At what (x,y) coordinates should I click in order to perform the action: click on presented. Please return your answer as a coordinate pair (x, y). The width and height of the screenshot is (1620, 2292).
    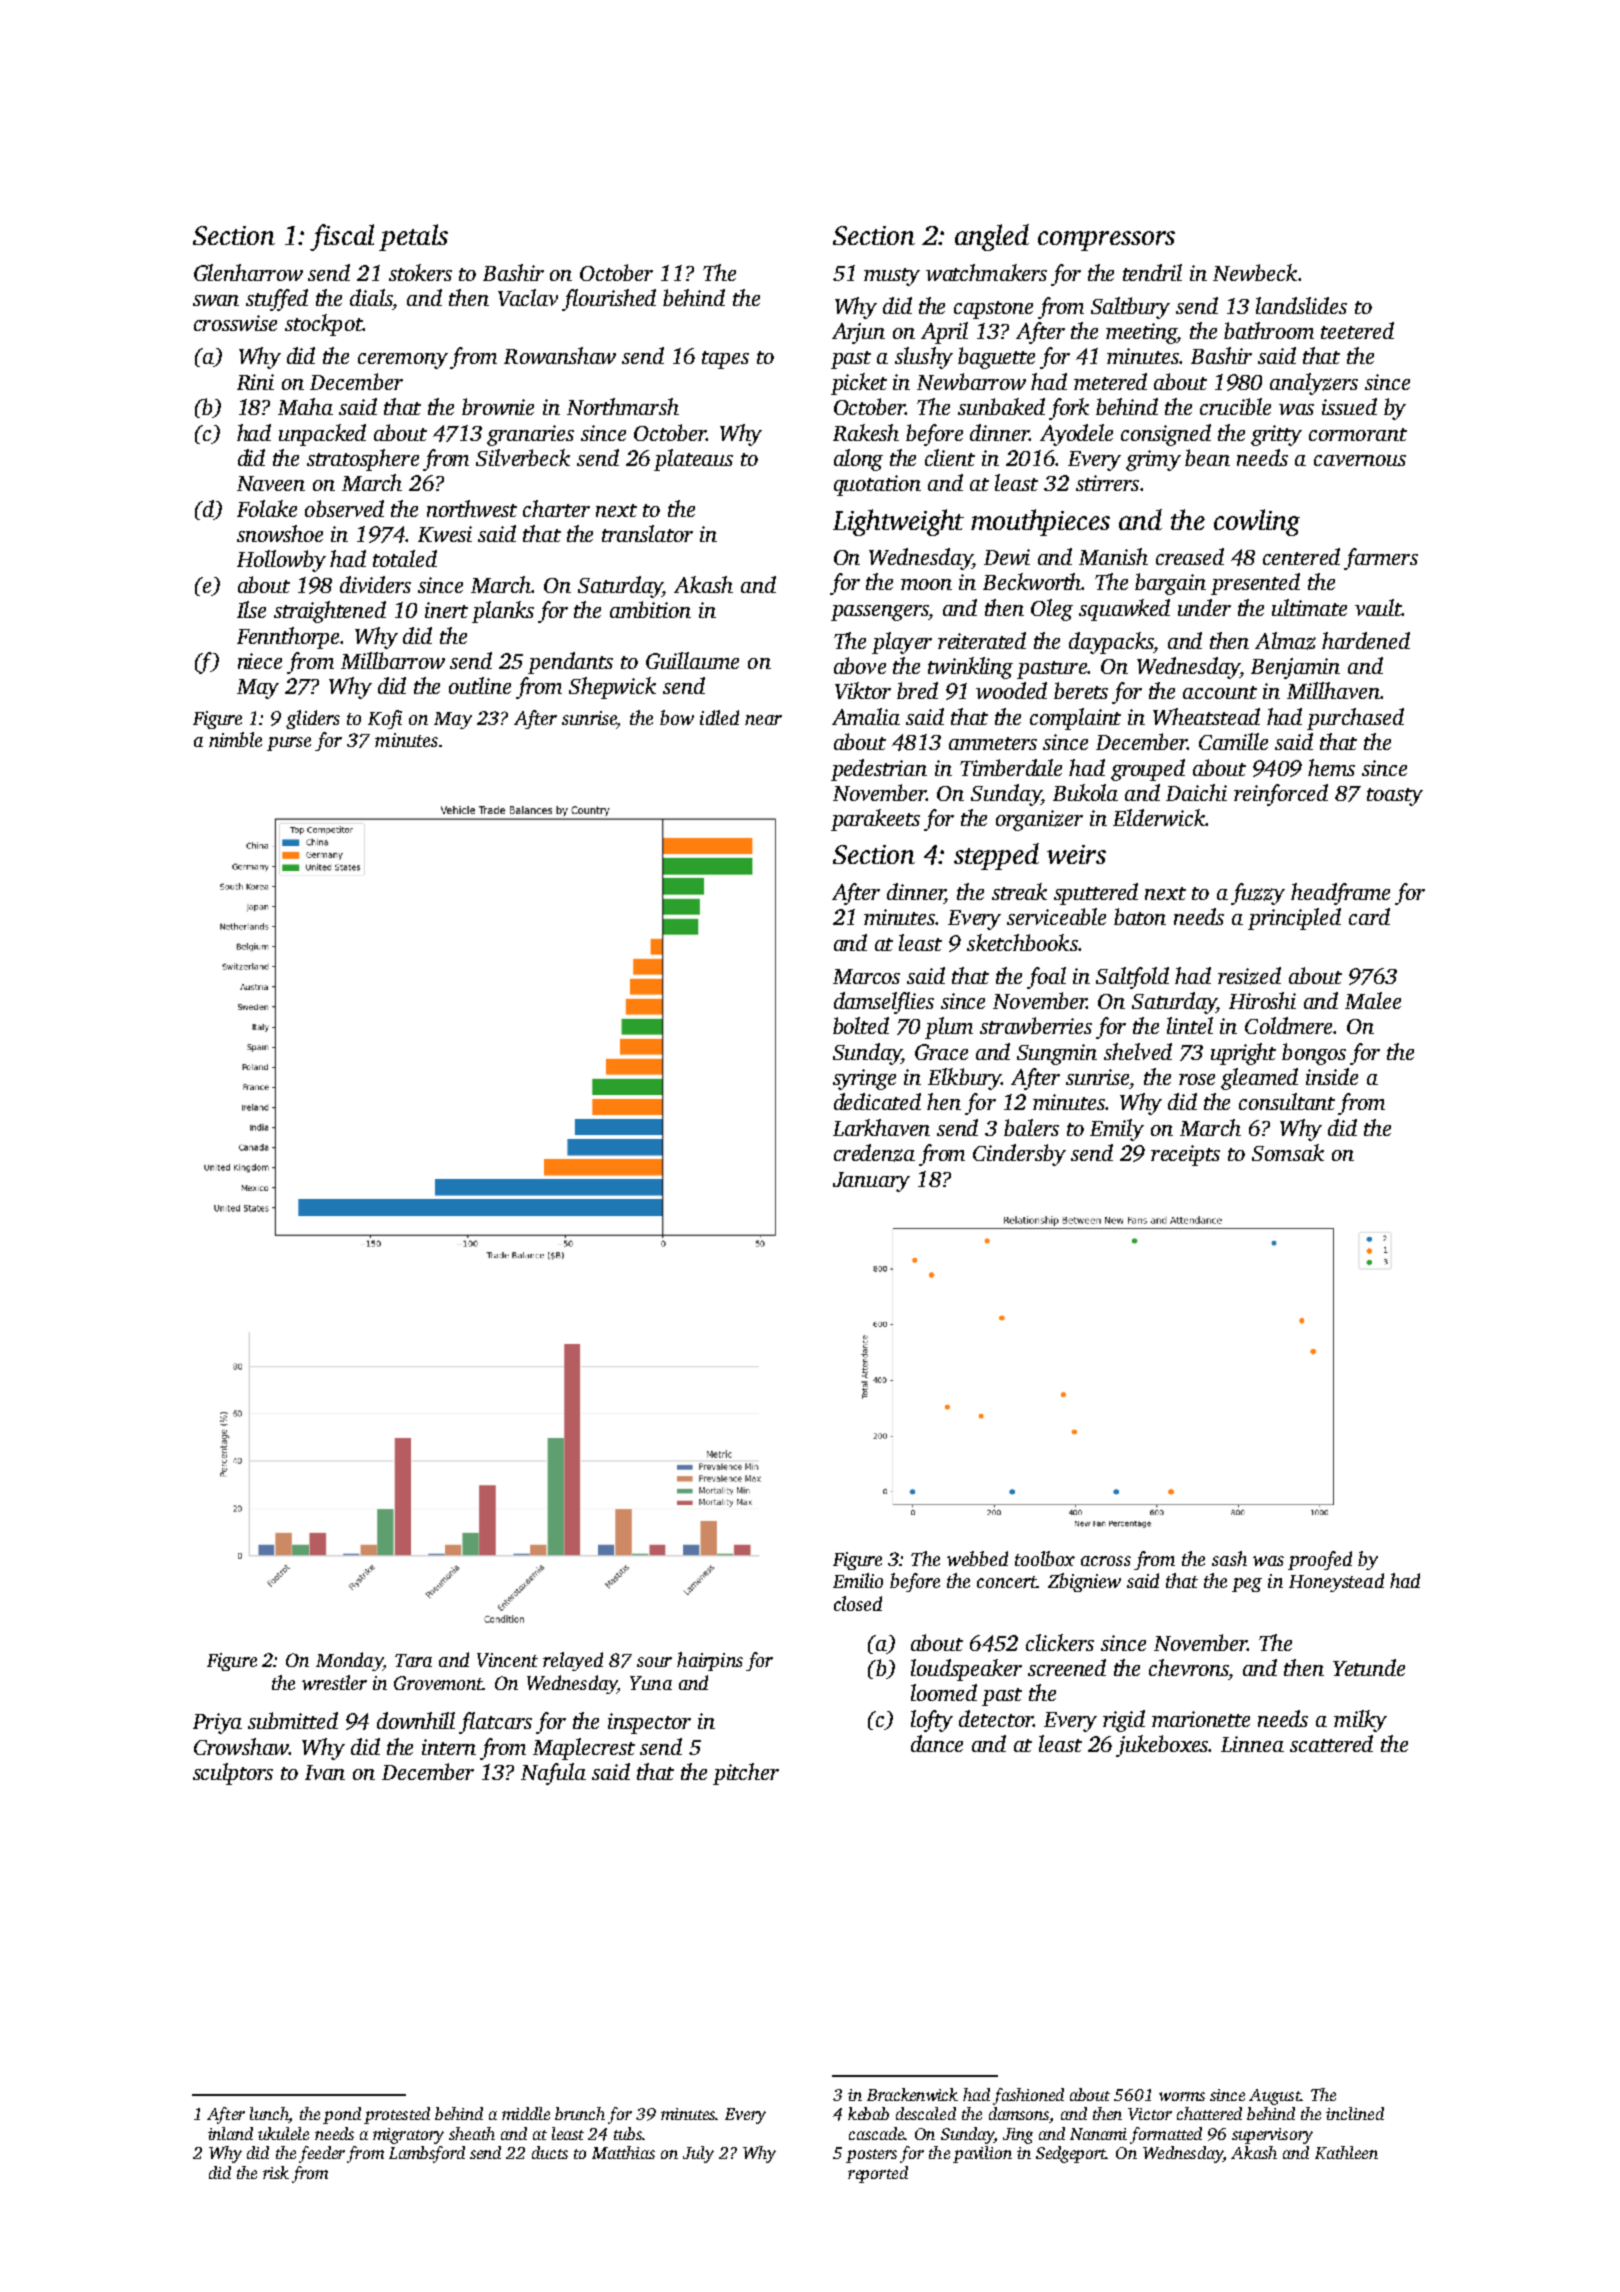
    Looking at the image, I should click on (1255, 584).
